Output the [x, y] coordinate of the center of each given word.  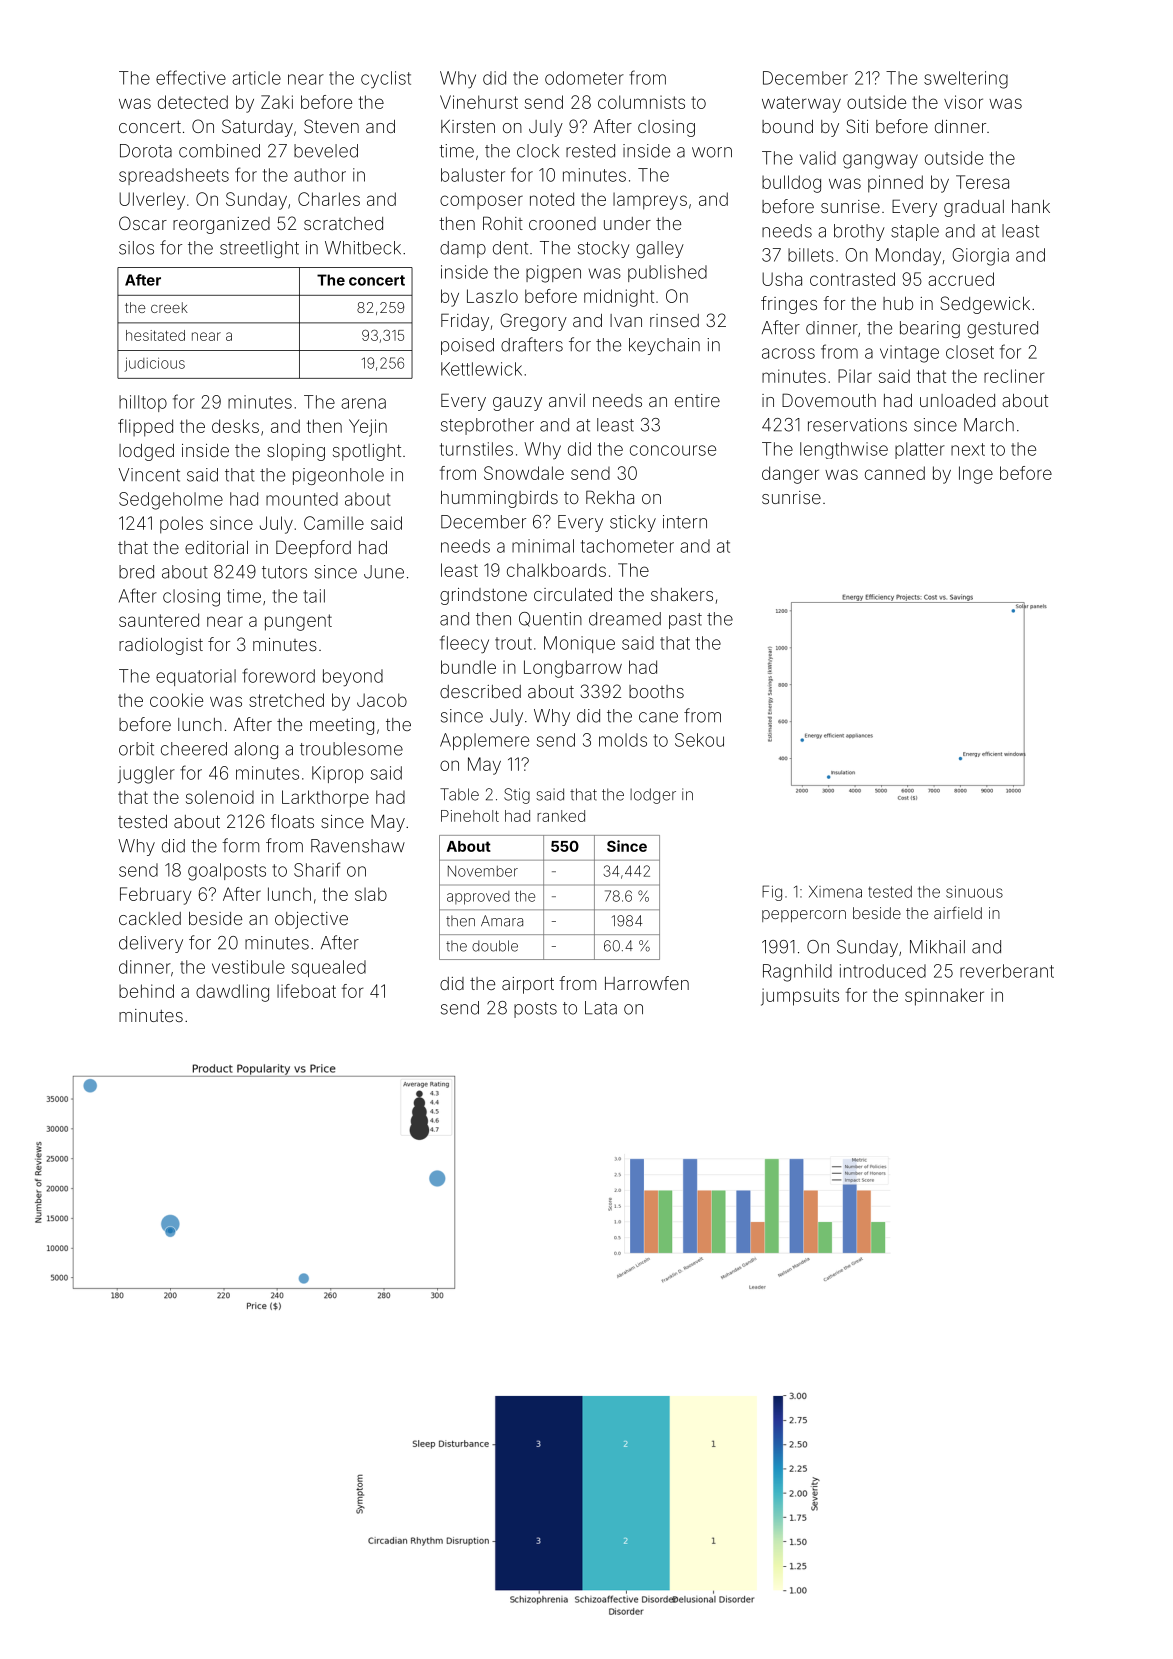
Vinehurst [479, 102]
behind [146, 991]
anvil [567, 400]
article [256, 78]
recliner [1014, 376]
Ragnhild [797, 973]
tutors [284, 572]
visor [963, 102]
